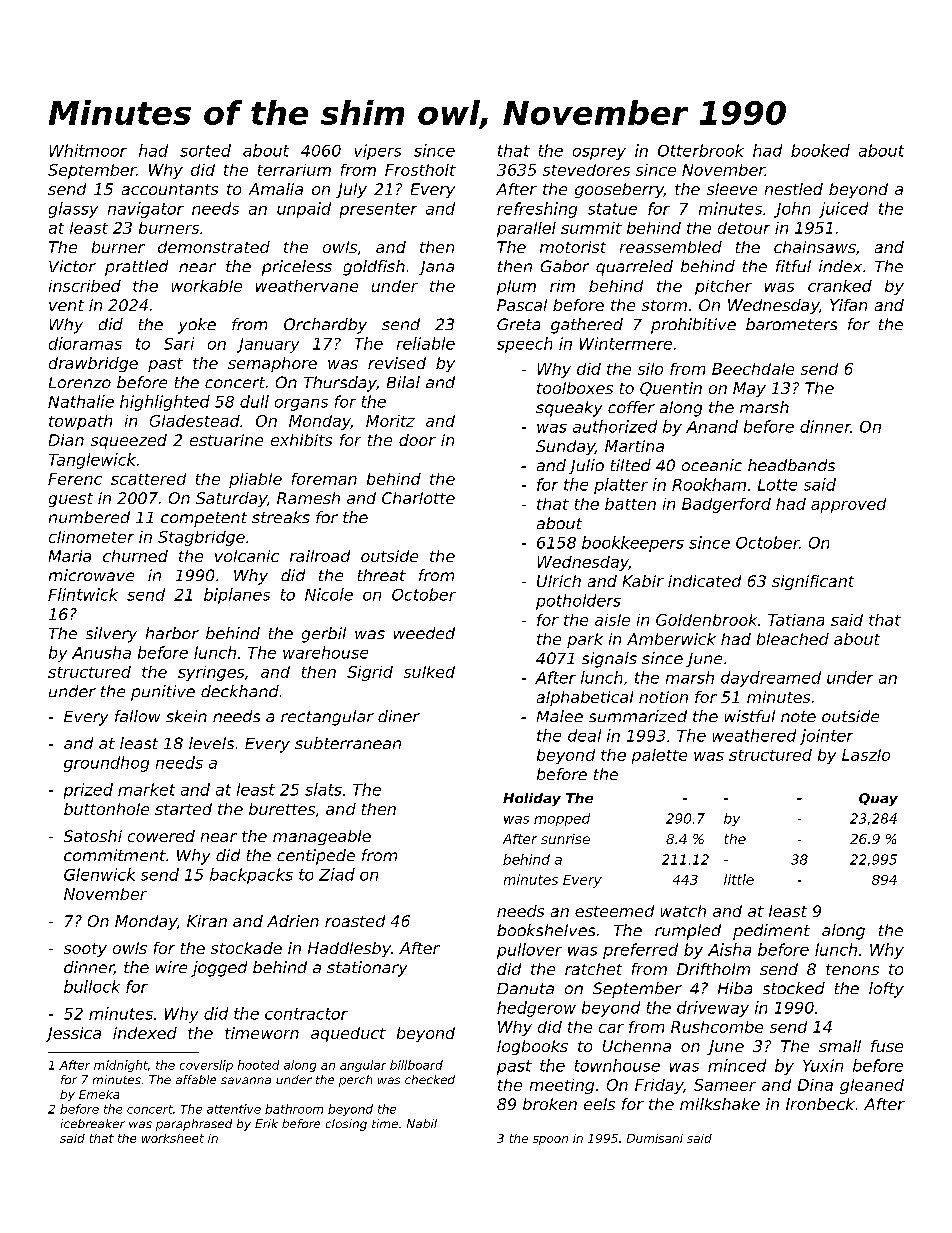 Image resolution: width=952 pixels, height=1233 pixels. Describe the element at coordinates (205, 150) in the screenshot. I see `sorted` at that location.
